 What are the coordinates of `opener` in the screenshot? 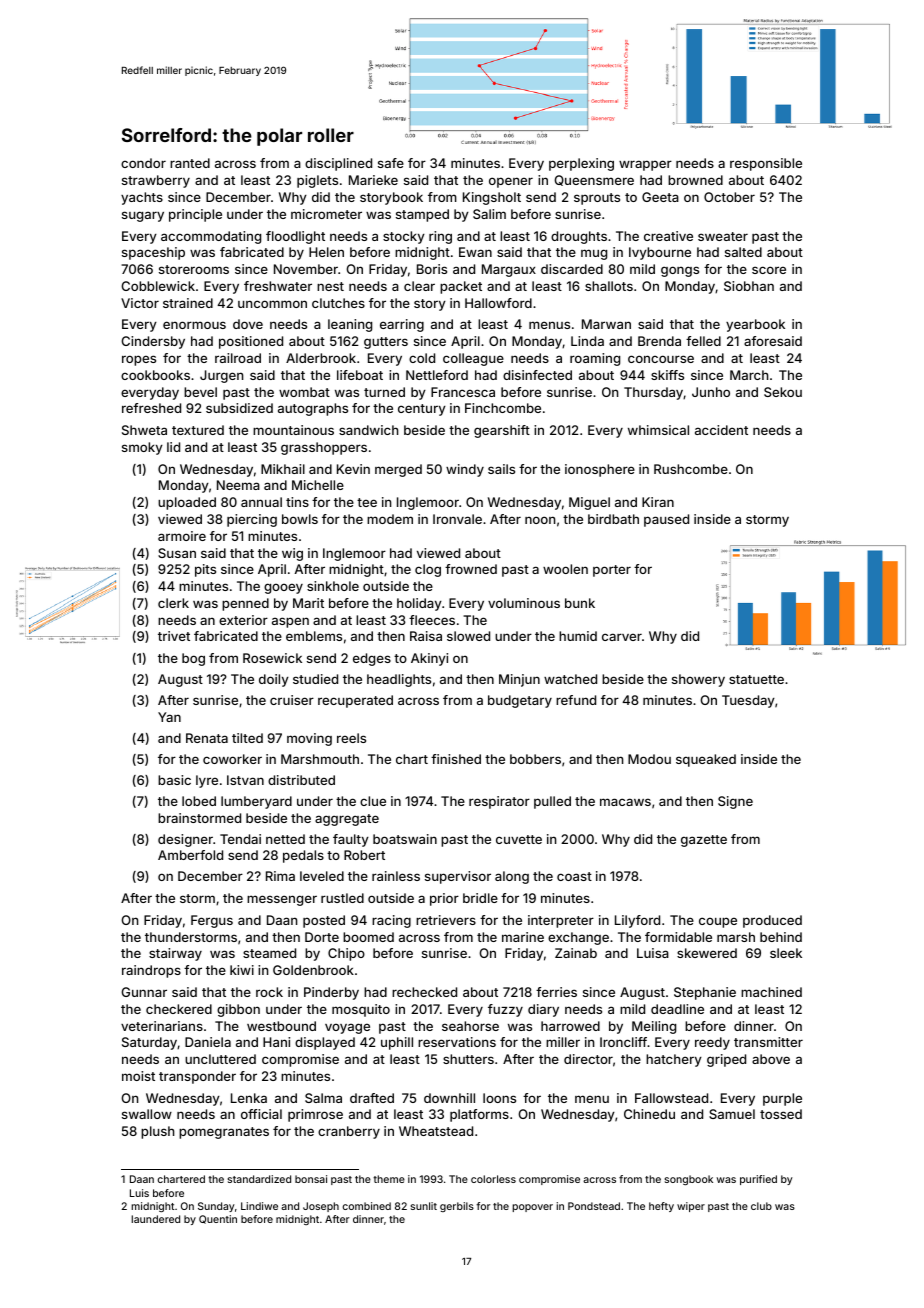 It's located at (511, 182).
